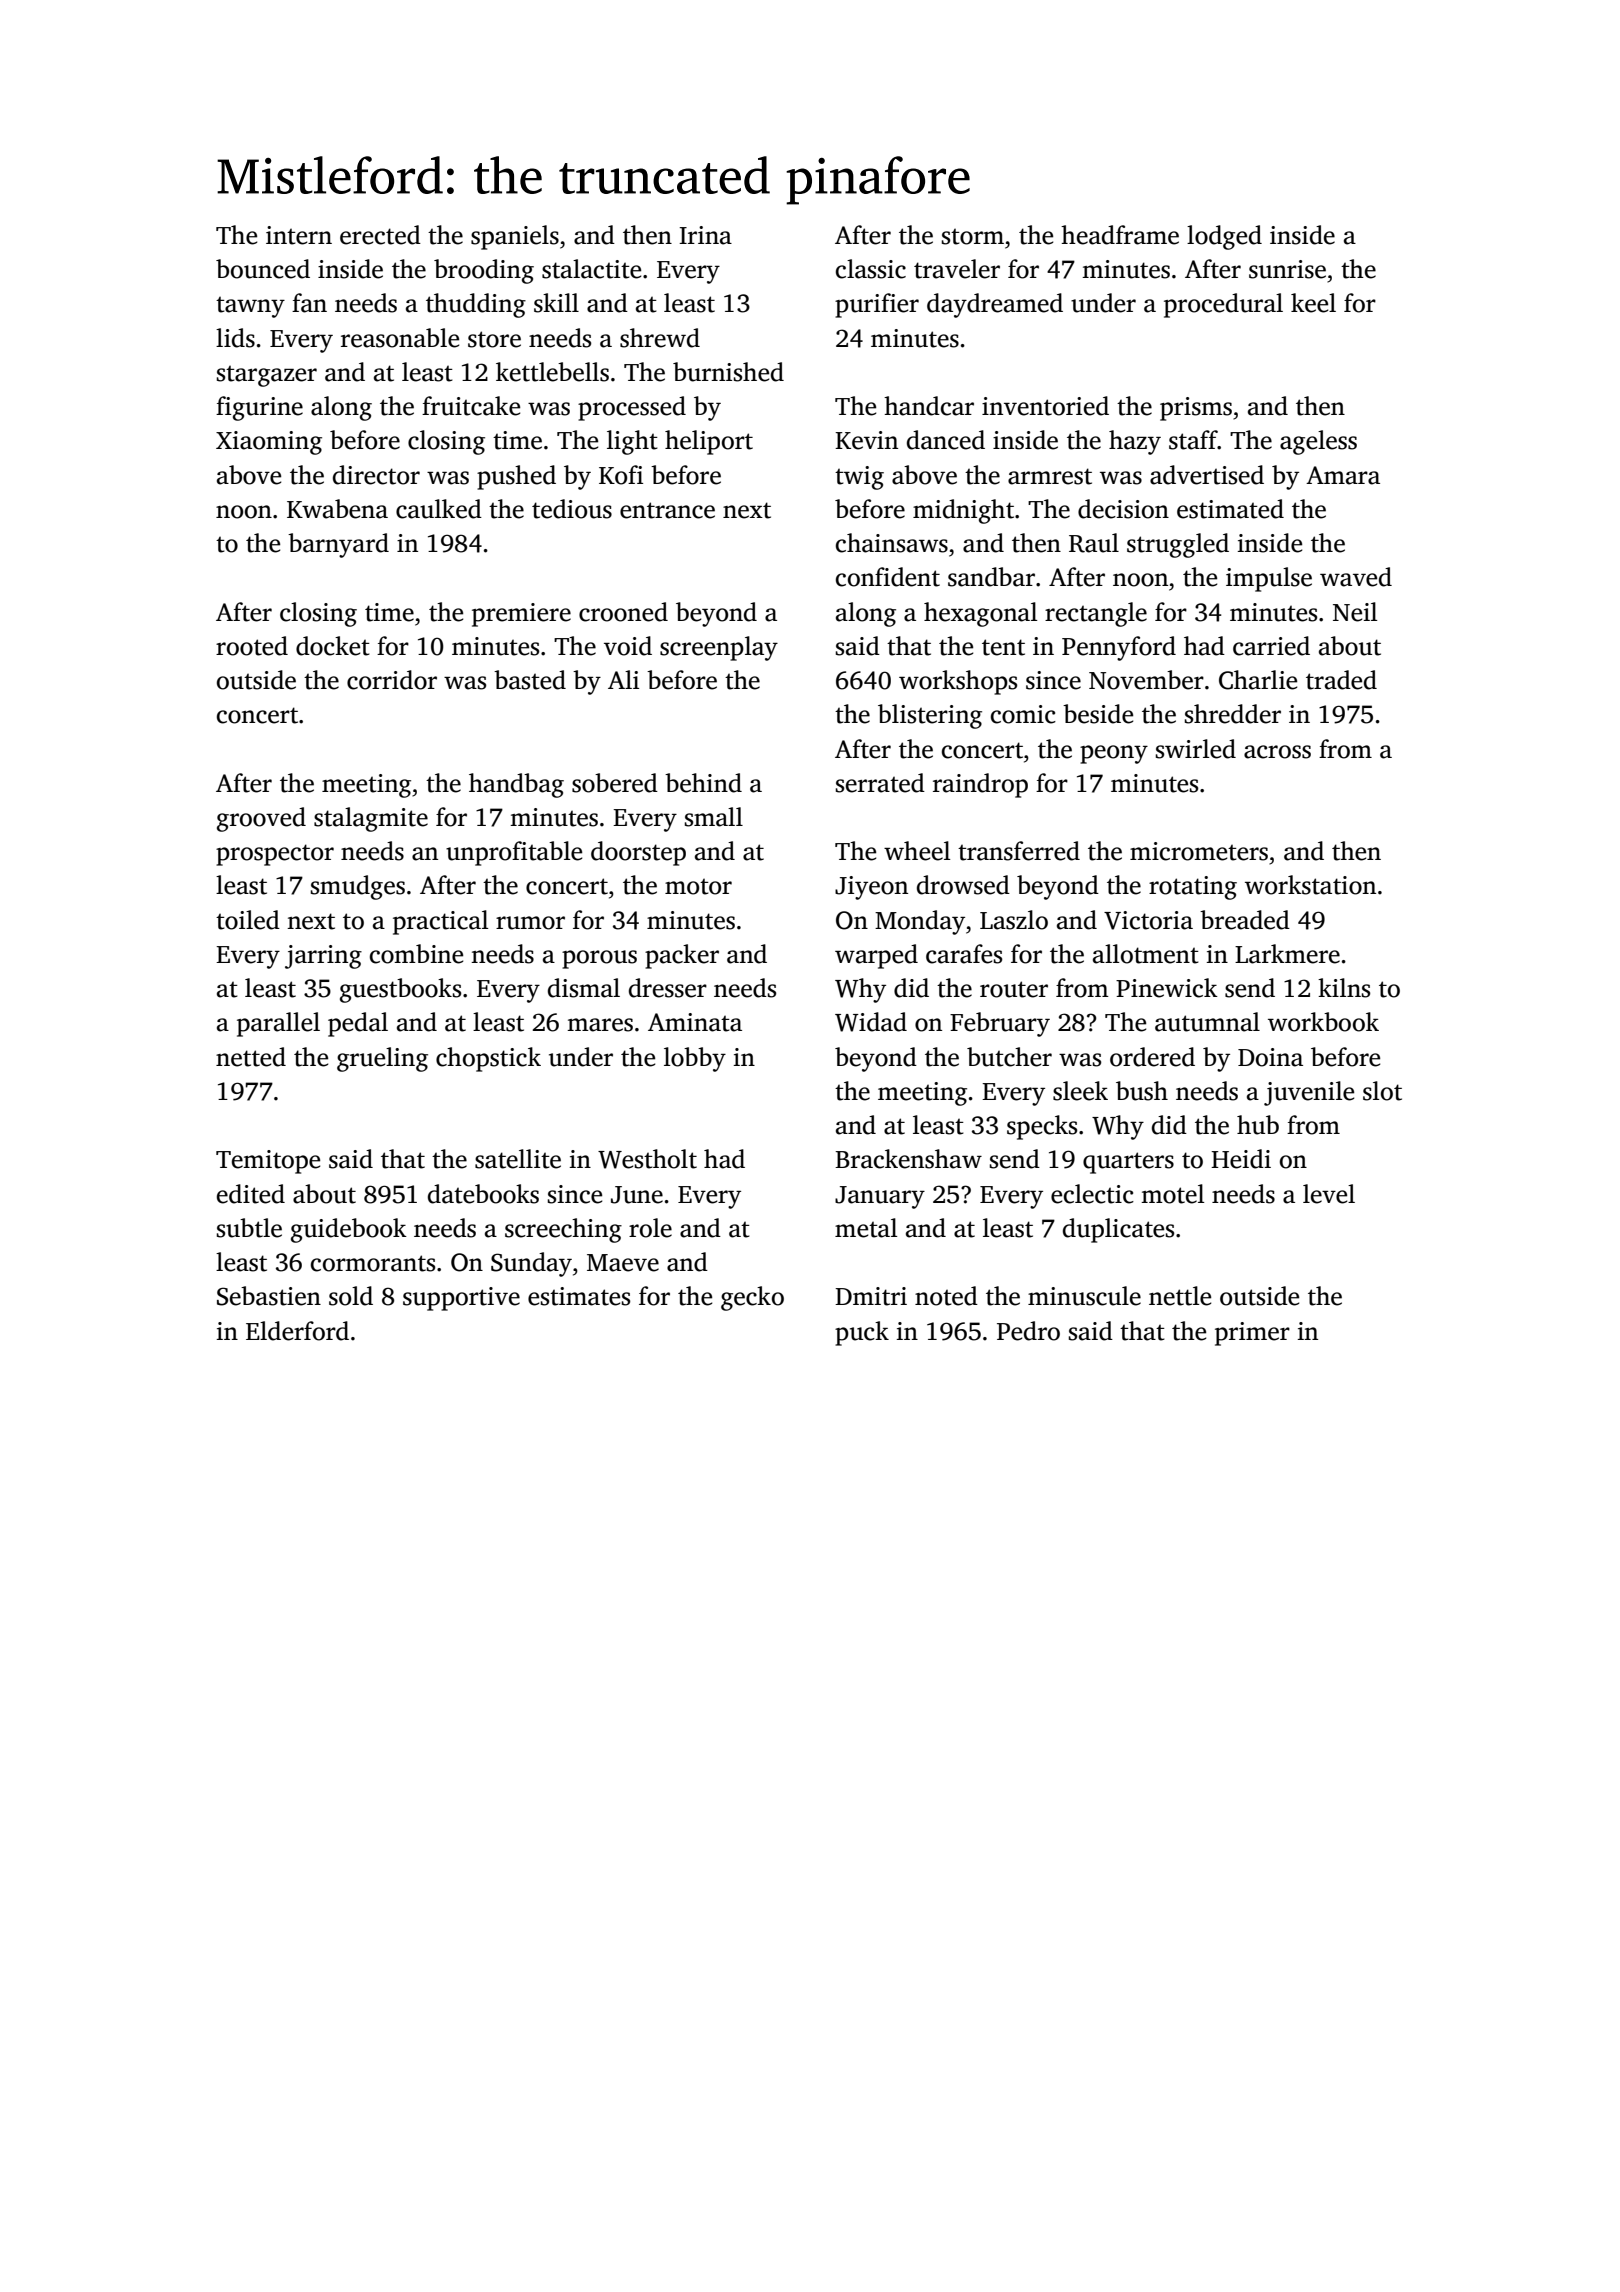  I want to click on impulse, so click(1269, 579).
